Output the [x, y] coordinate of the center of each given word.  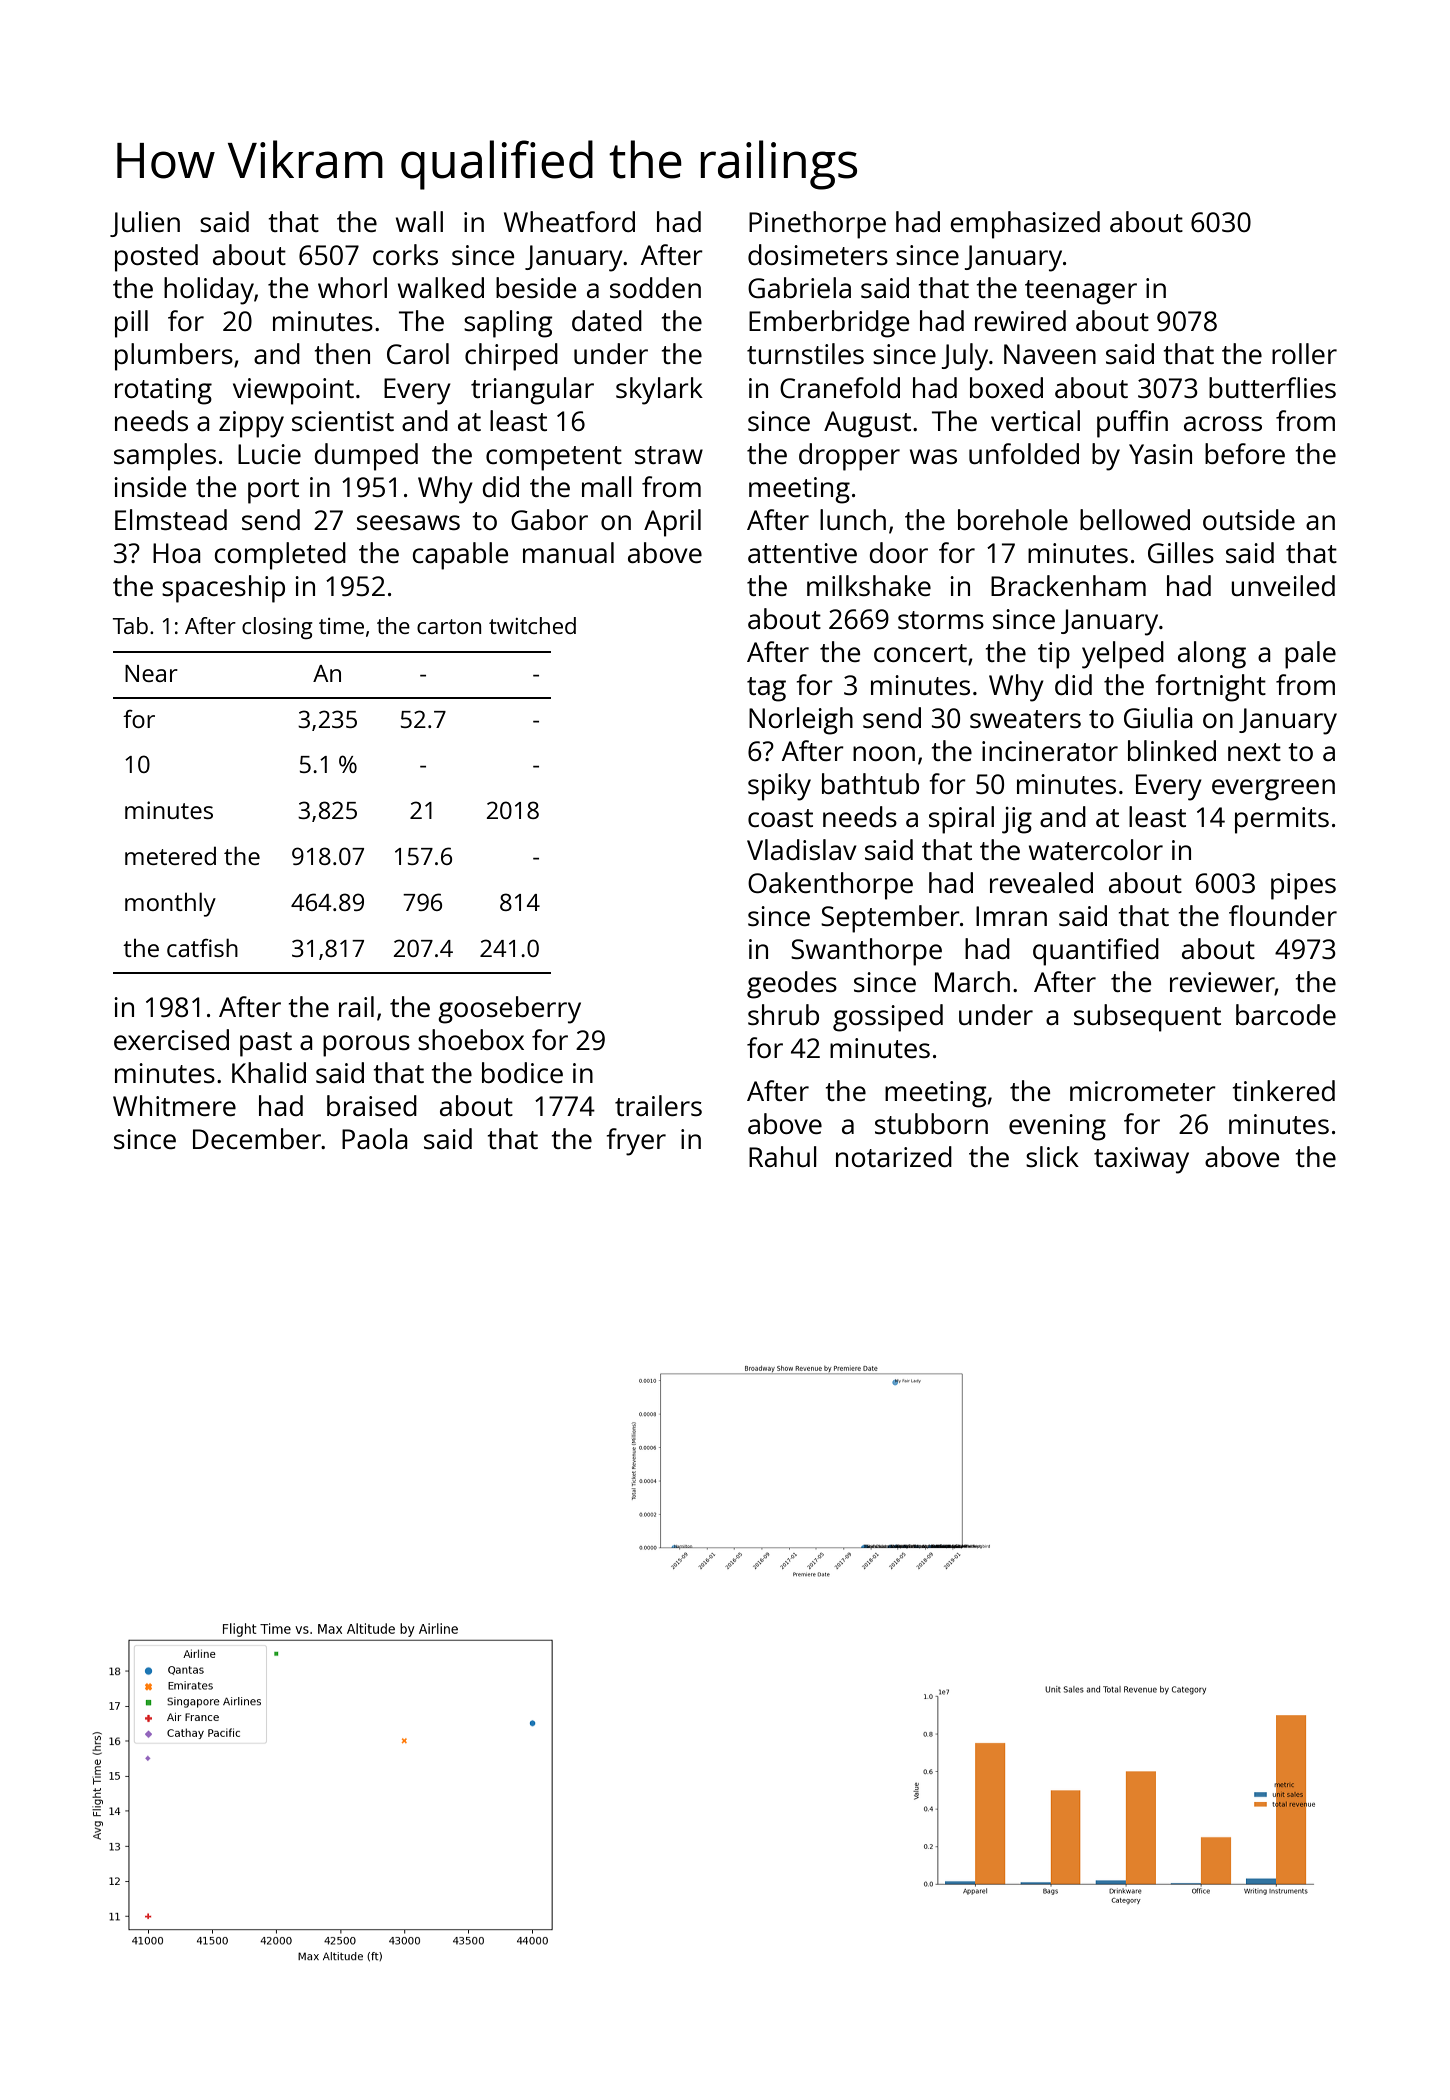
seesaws [408, 522]
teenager [1081, 292]
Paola [375, 1138]
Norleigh [801, 721]
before [1245, 453]
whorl [352, 287]
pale [1310, 655]
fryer [636, 1142]
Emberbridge [829, 324]
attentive [802, 553]
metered [170, 855]
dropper [849, 457]
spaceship [223, 589]
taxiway [1141, 1160]
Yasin [1160, 454]
